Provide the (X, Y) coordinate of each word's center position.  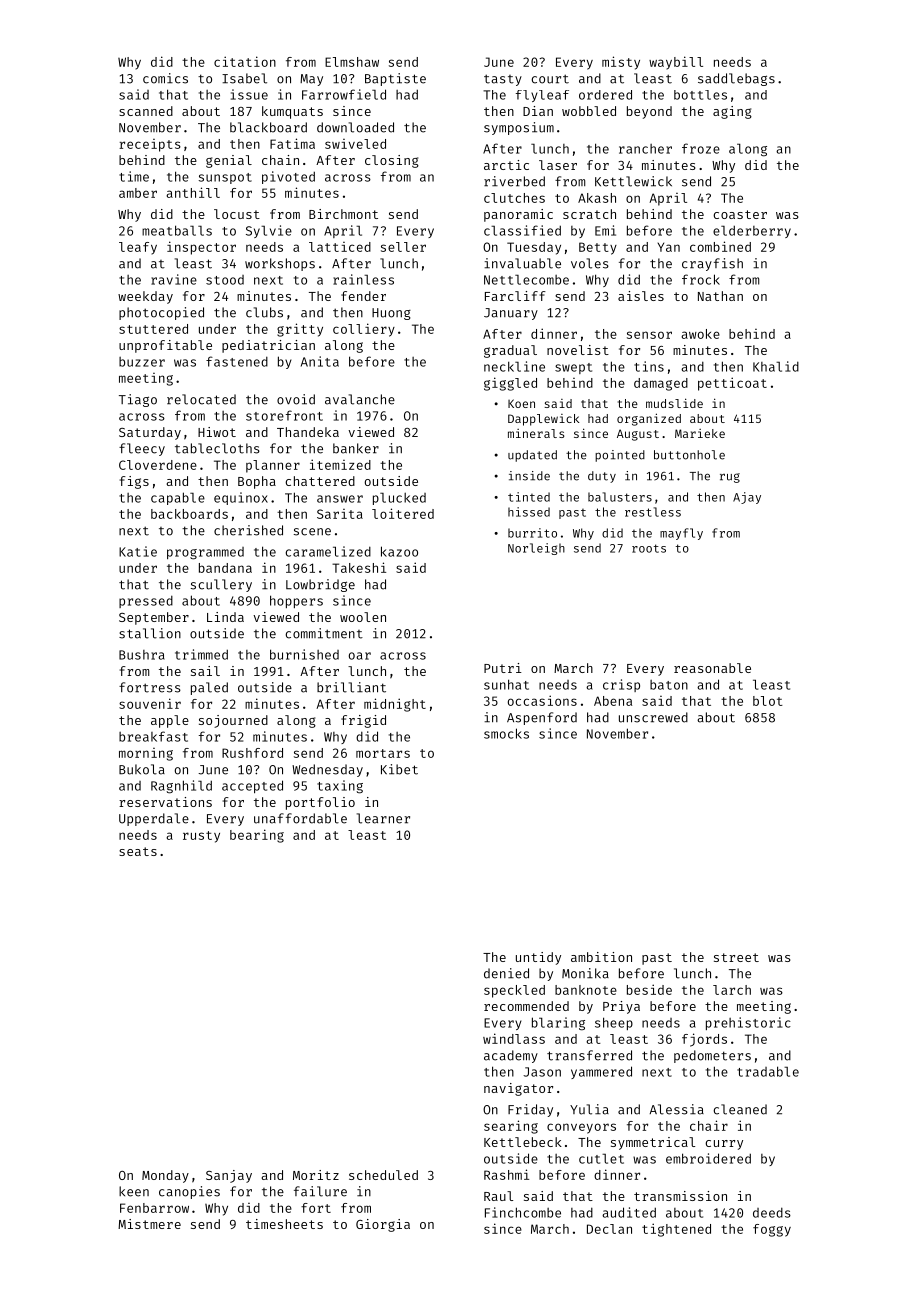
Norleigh (536, 549)
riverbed (514, 181)
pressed (146, 601)
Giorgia (383, 1225)
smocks (506, 733)
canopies (189, 1192)
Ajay (747, 498)
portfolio (320, 803)
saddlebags (736, 79)
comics (165, 78)
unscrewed (653, 717)
